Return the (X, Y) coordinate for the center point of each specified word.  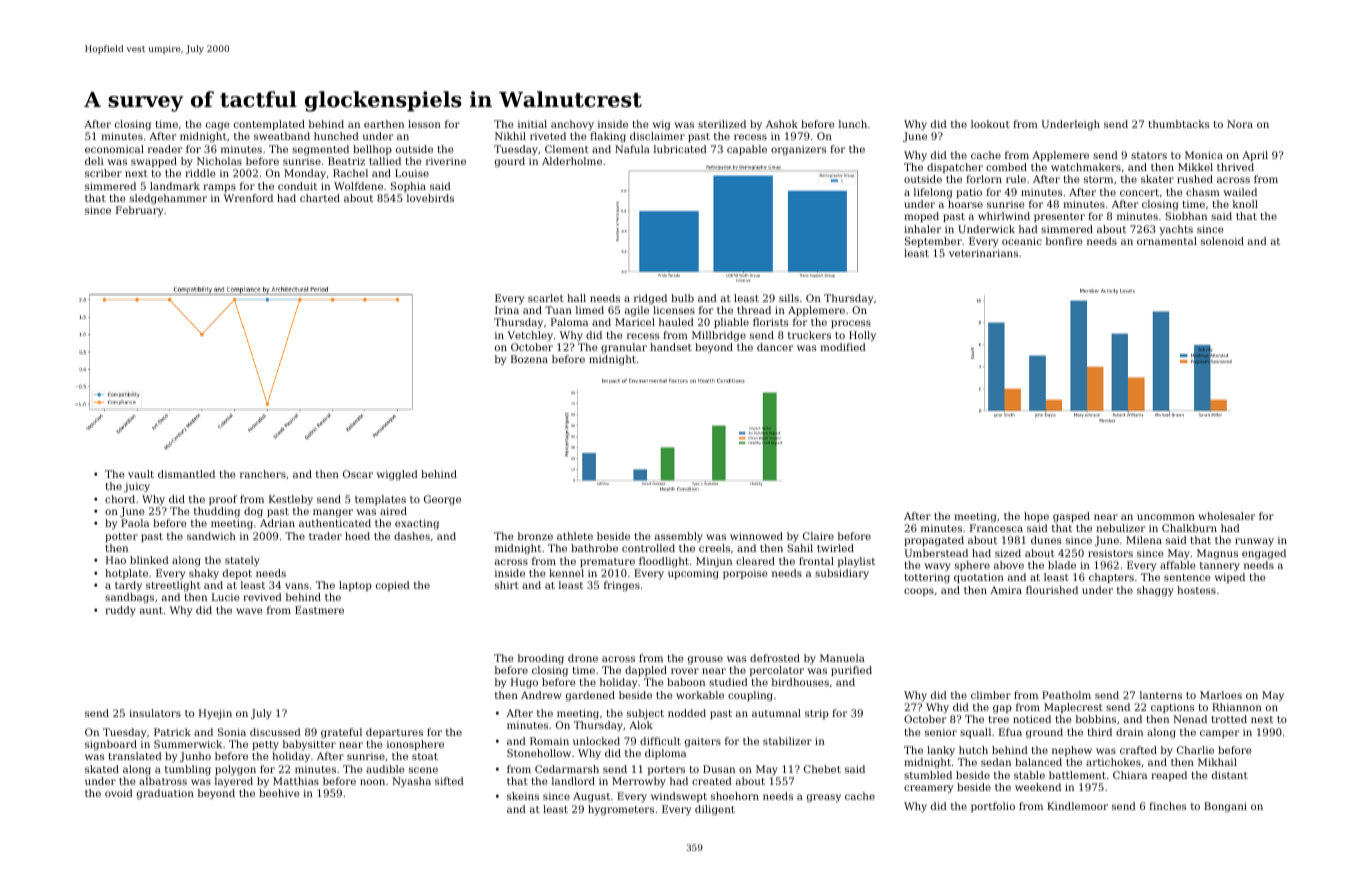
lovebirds (430, 198)
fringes (622, 586)
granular (624, 348)
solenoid (1222, 241)
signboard (111, 745)
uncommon (1166, 517)
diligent (715, 810)
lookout (990, 124)
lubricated (680, 149)
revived (262, 597)
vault (141, 474)
